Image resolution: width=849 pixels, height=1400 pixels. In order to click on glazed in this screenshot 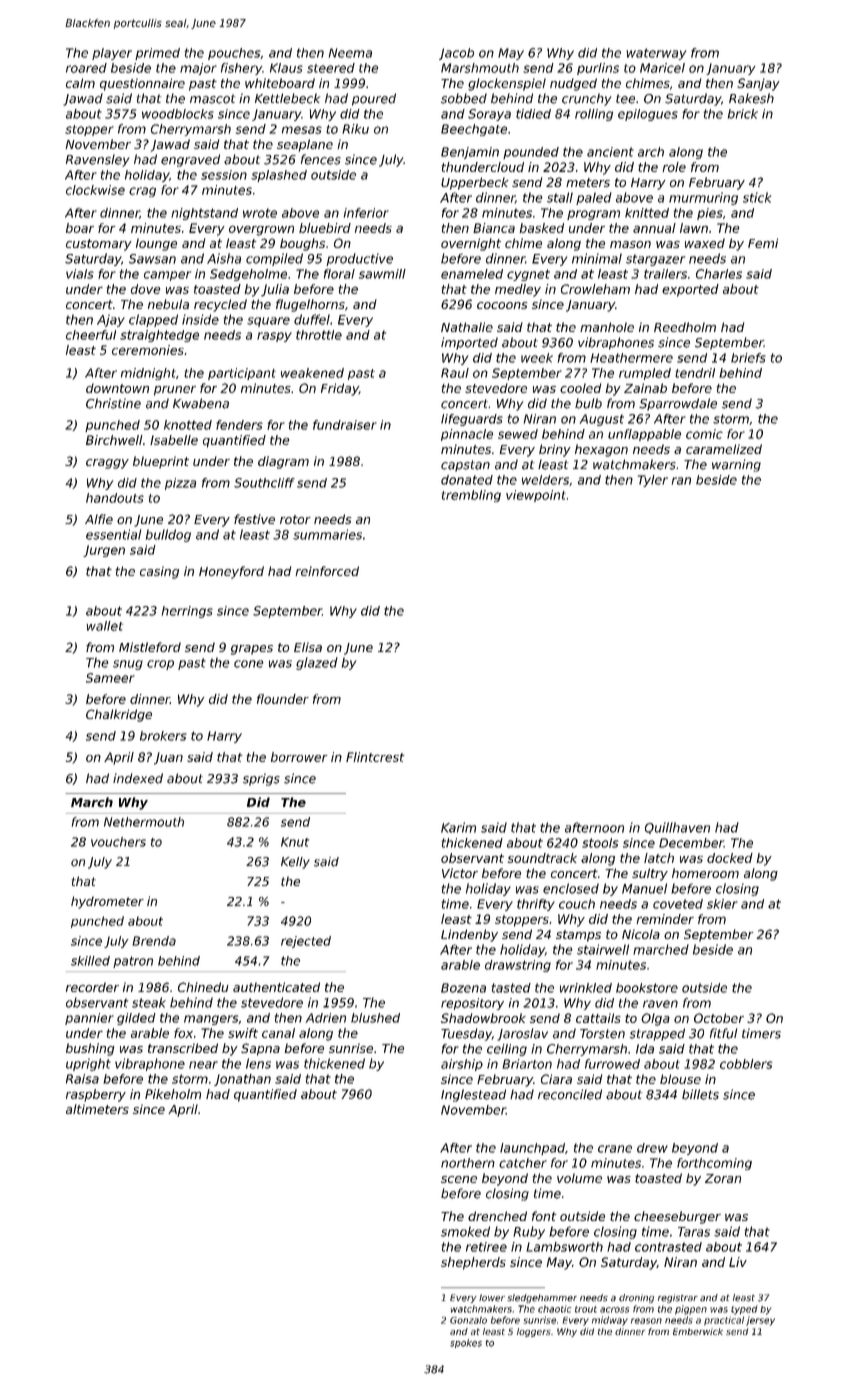, I will do `click(317, 663)`.
